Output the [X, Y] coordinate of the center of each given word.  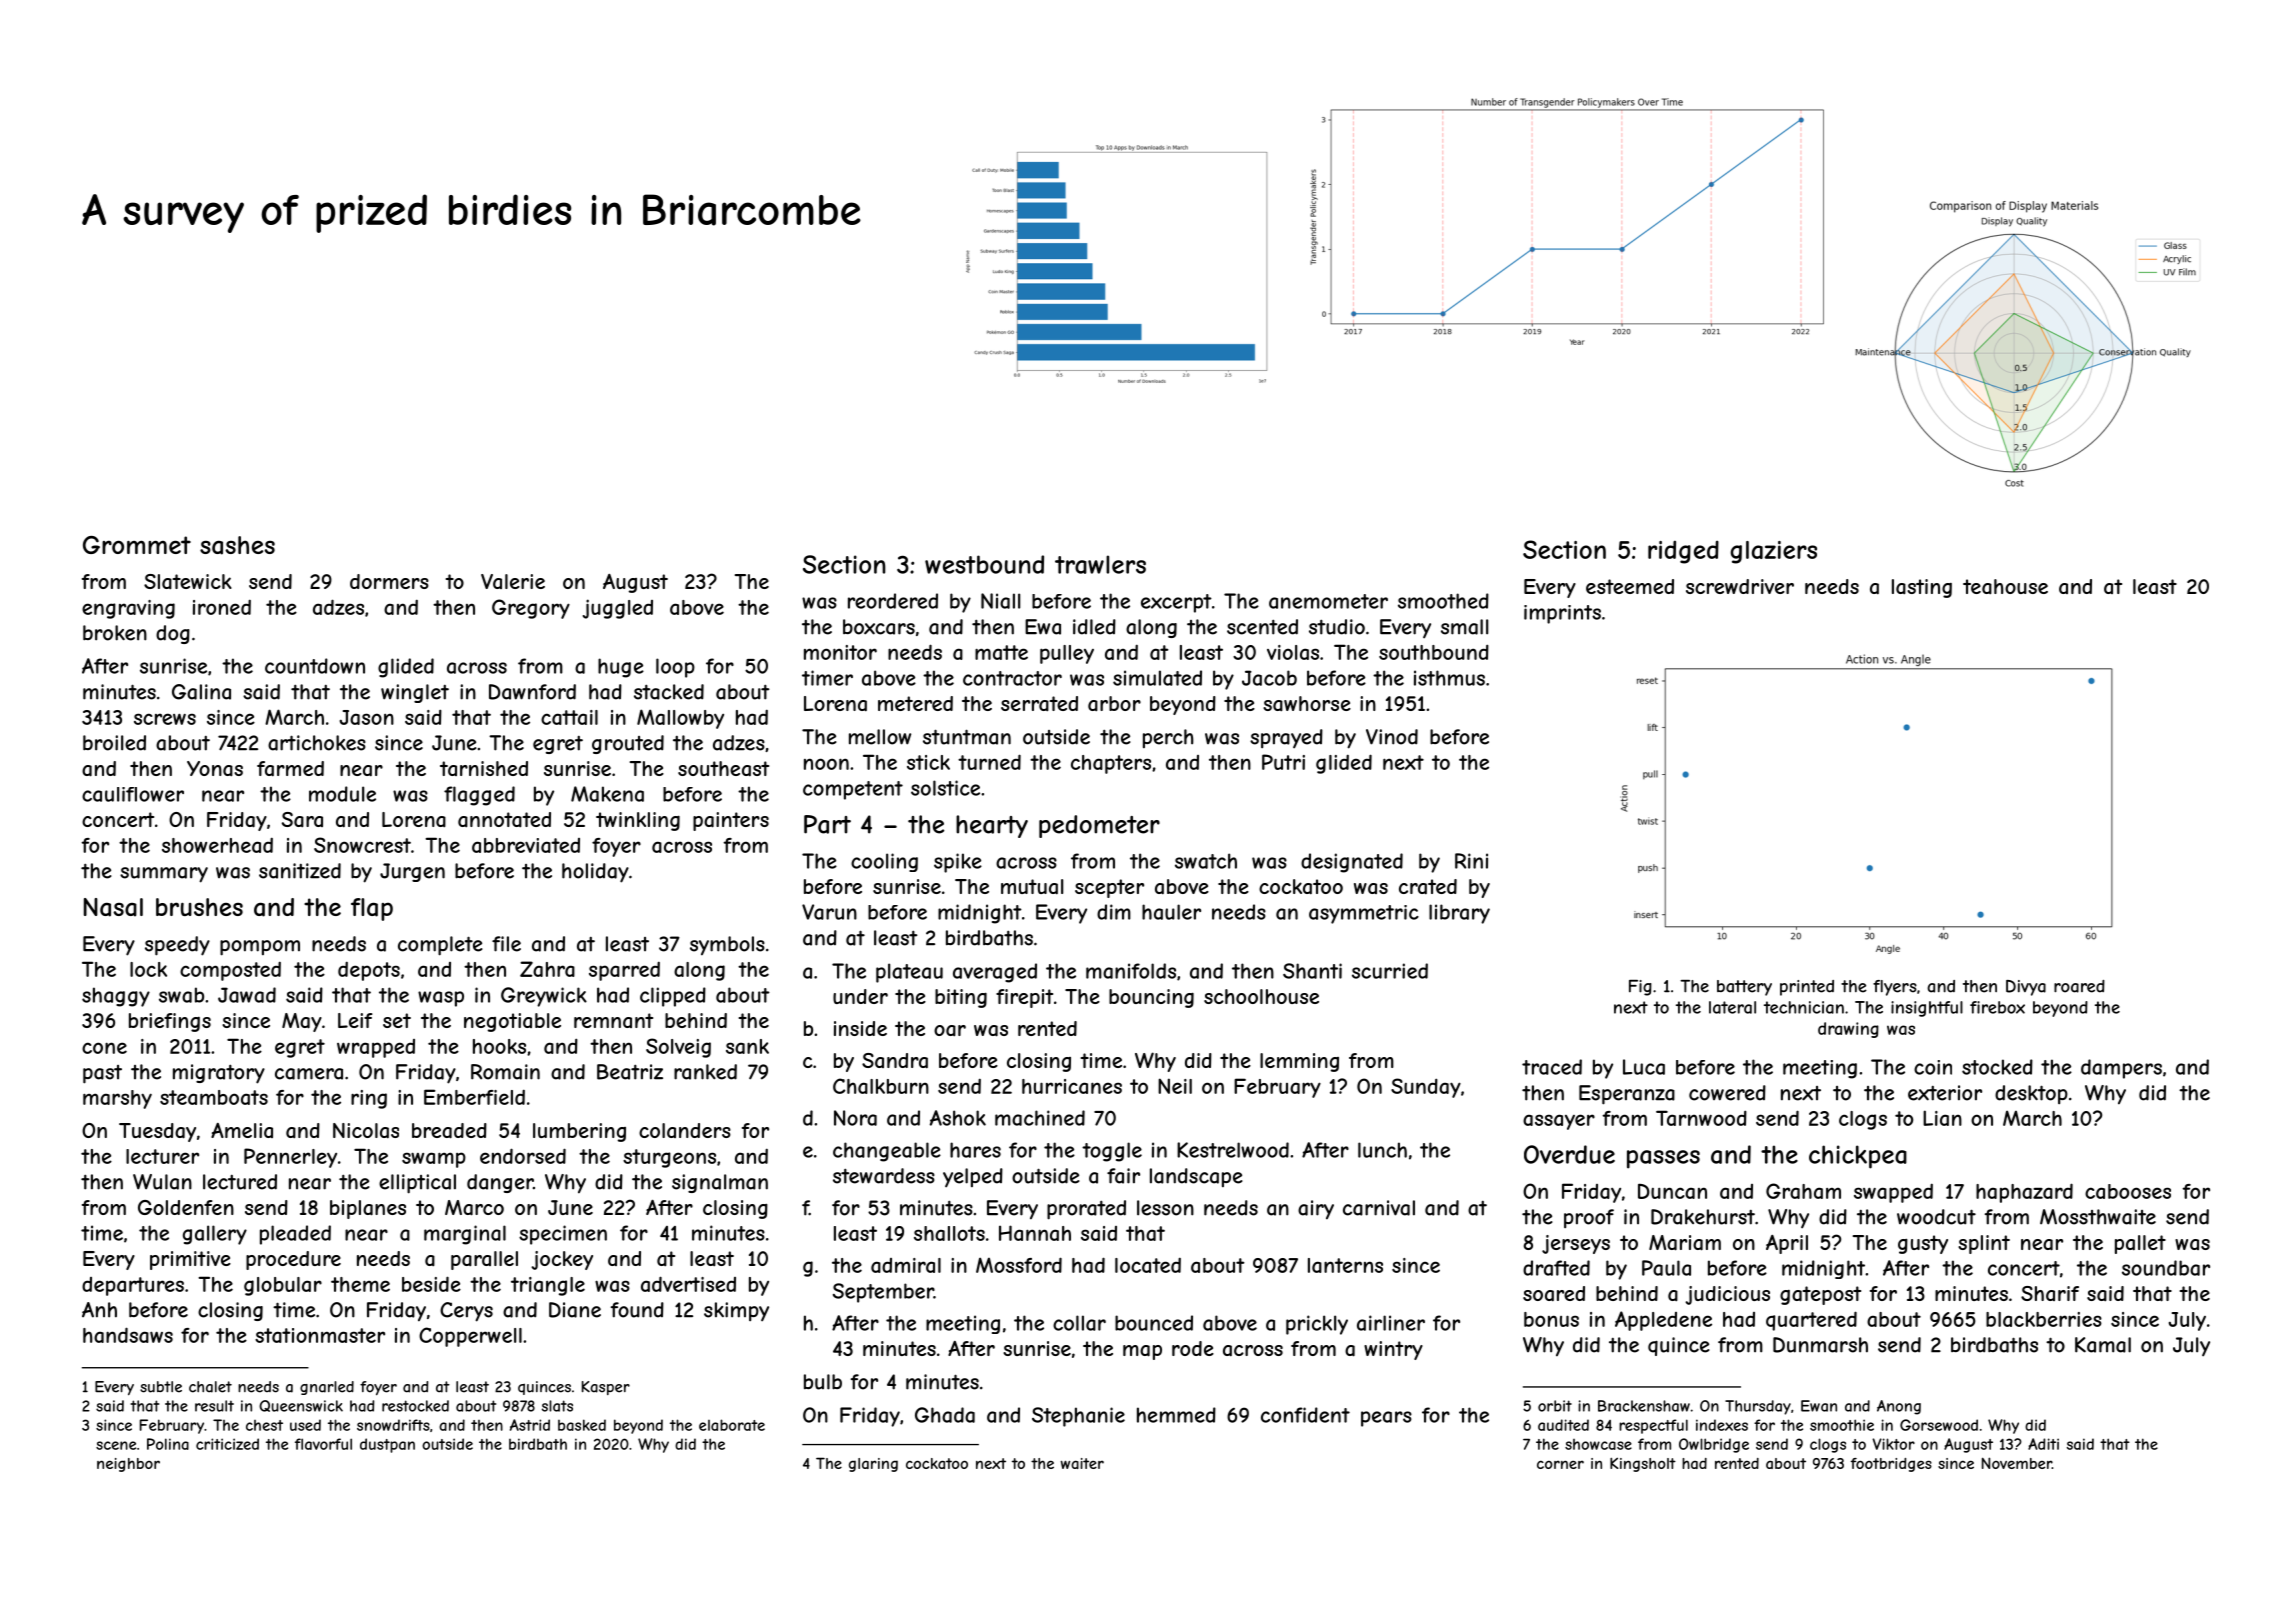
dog [173, 634]
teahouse [2005, 587]
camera [309, 1074]
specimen [563, 1235]
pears [1386, 1419]
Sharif [2050, 1293]
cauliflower [133, 794]
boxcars [879, 627]
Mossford [1019, 1265]
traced [1552, 1067]
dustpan [387, 1445]
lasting [1922, 588]
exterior [1945, 1093]
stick [928, 762]
